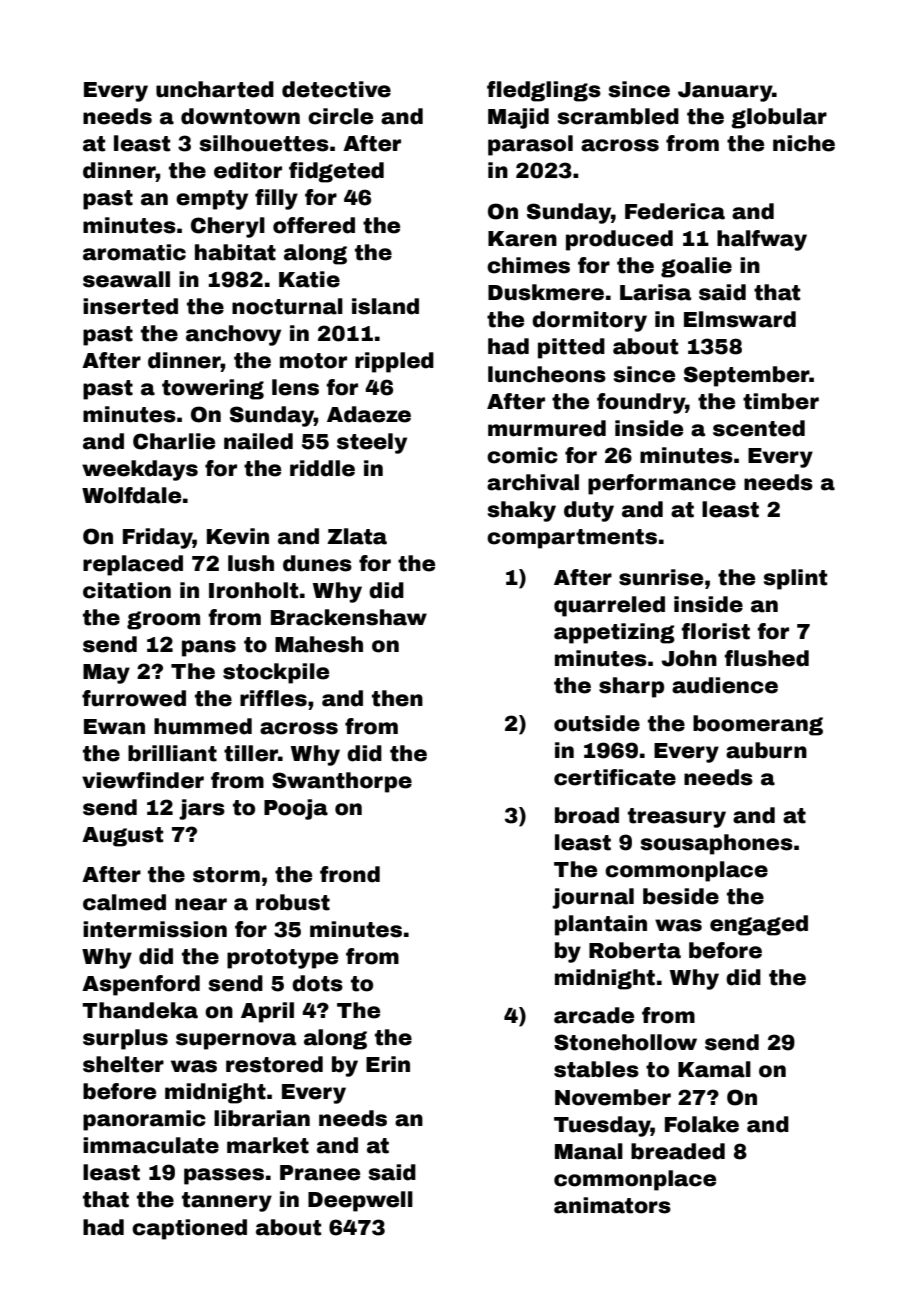  Describe the element at coordinates (779, 118) in the screenshot. I see `globular` at that location.
